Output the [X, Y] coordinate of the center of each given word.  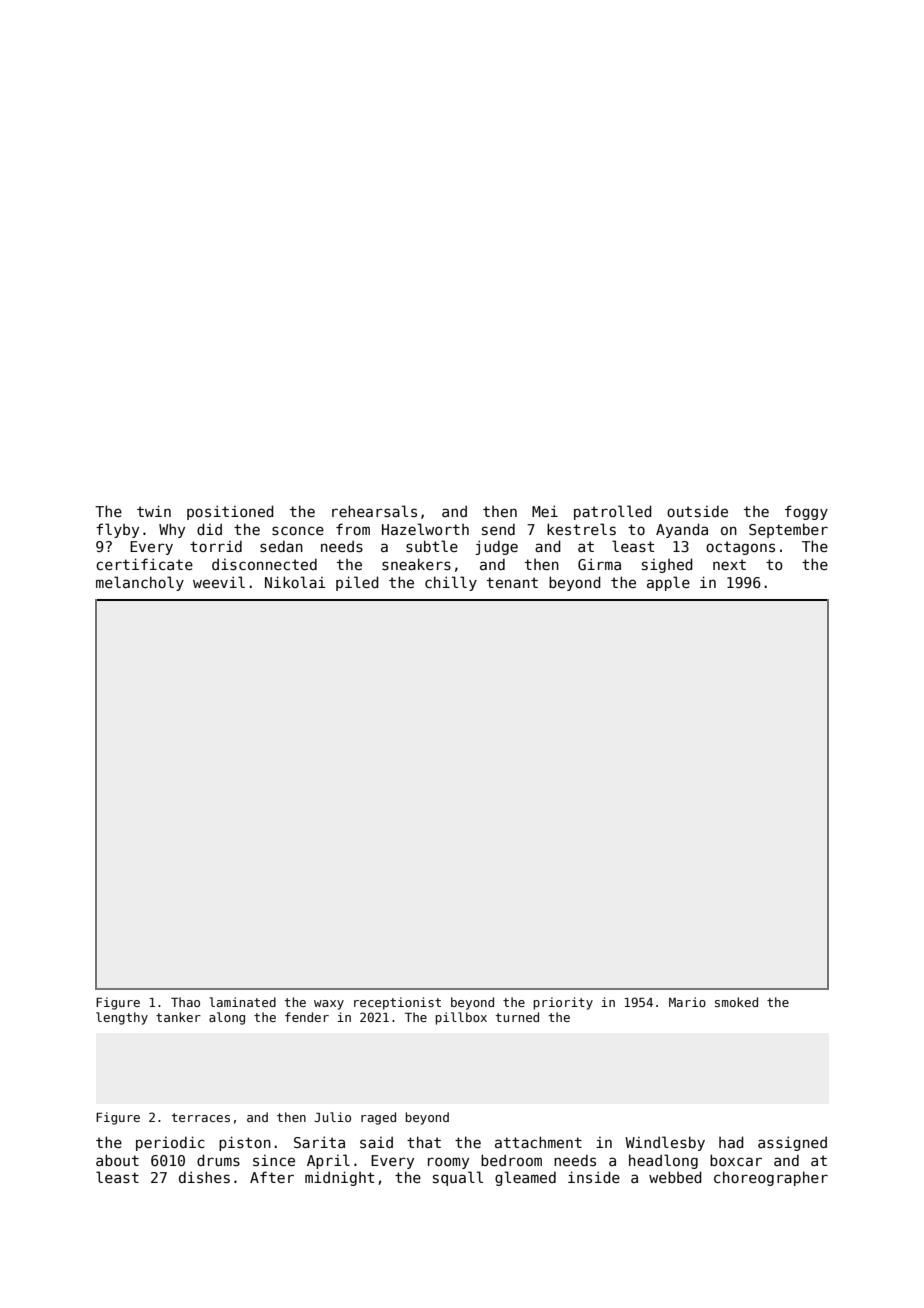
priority [563, 1003]
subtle [432, 546]
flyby [117, 530]
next [729, 564]
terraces [200, 1117]
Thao [185, 1002]
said [376, 1142]
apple [668, 583]
